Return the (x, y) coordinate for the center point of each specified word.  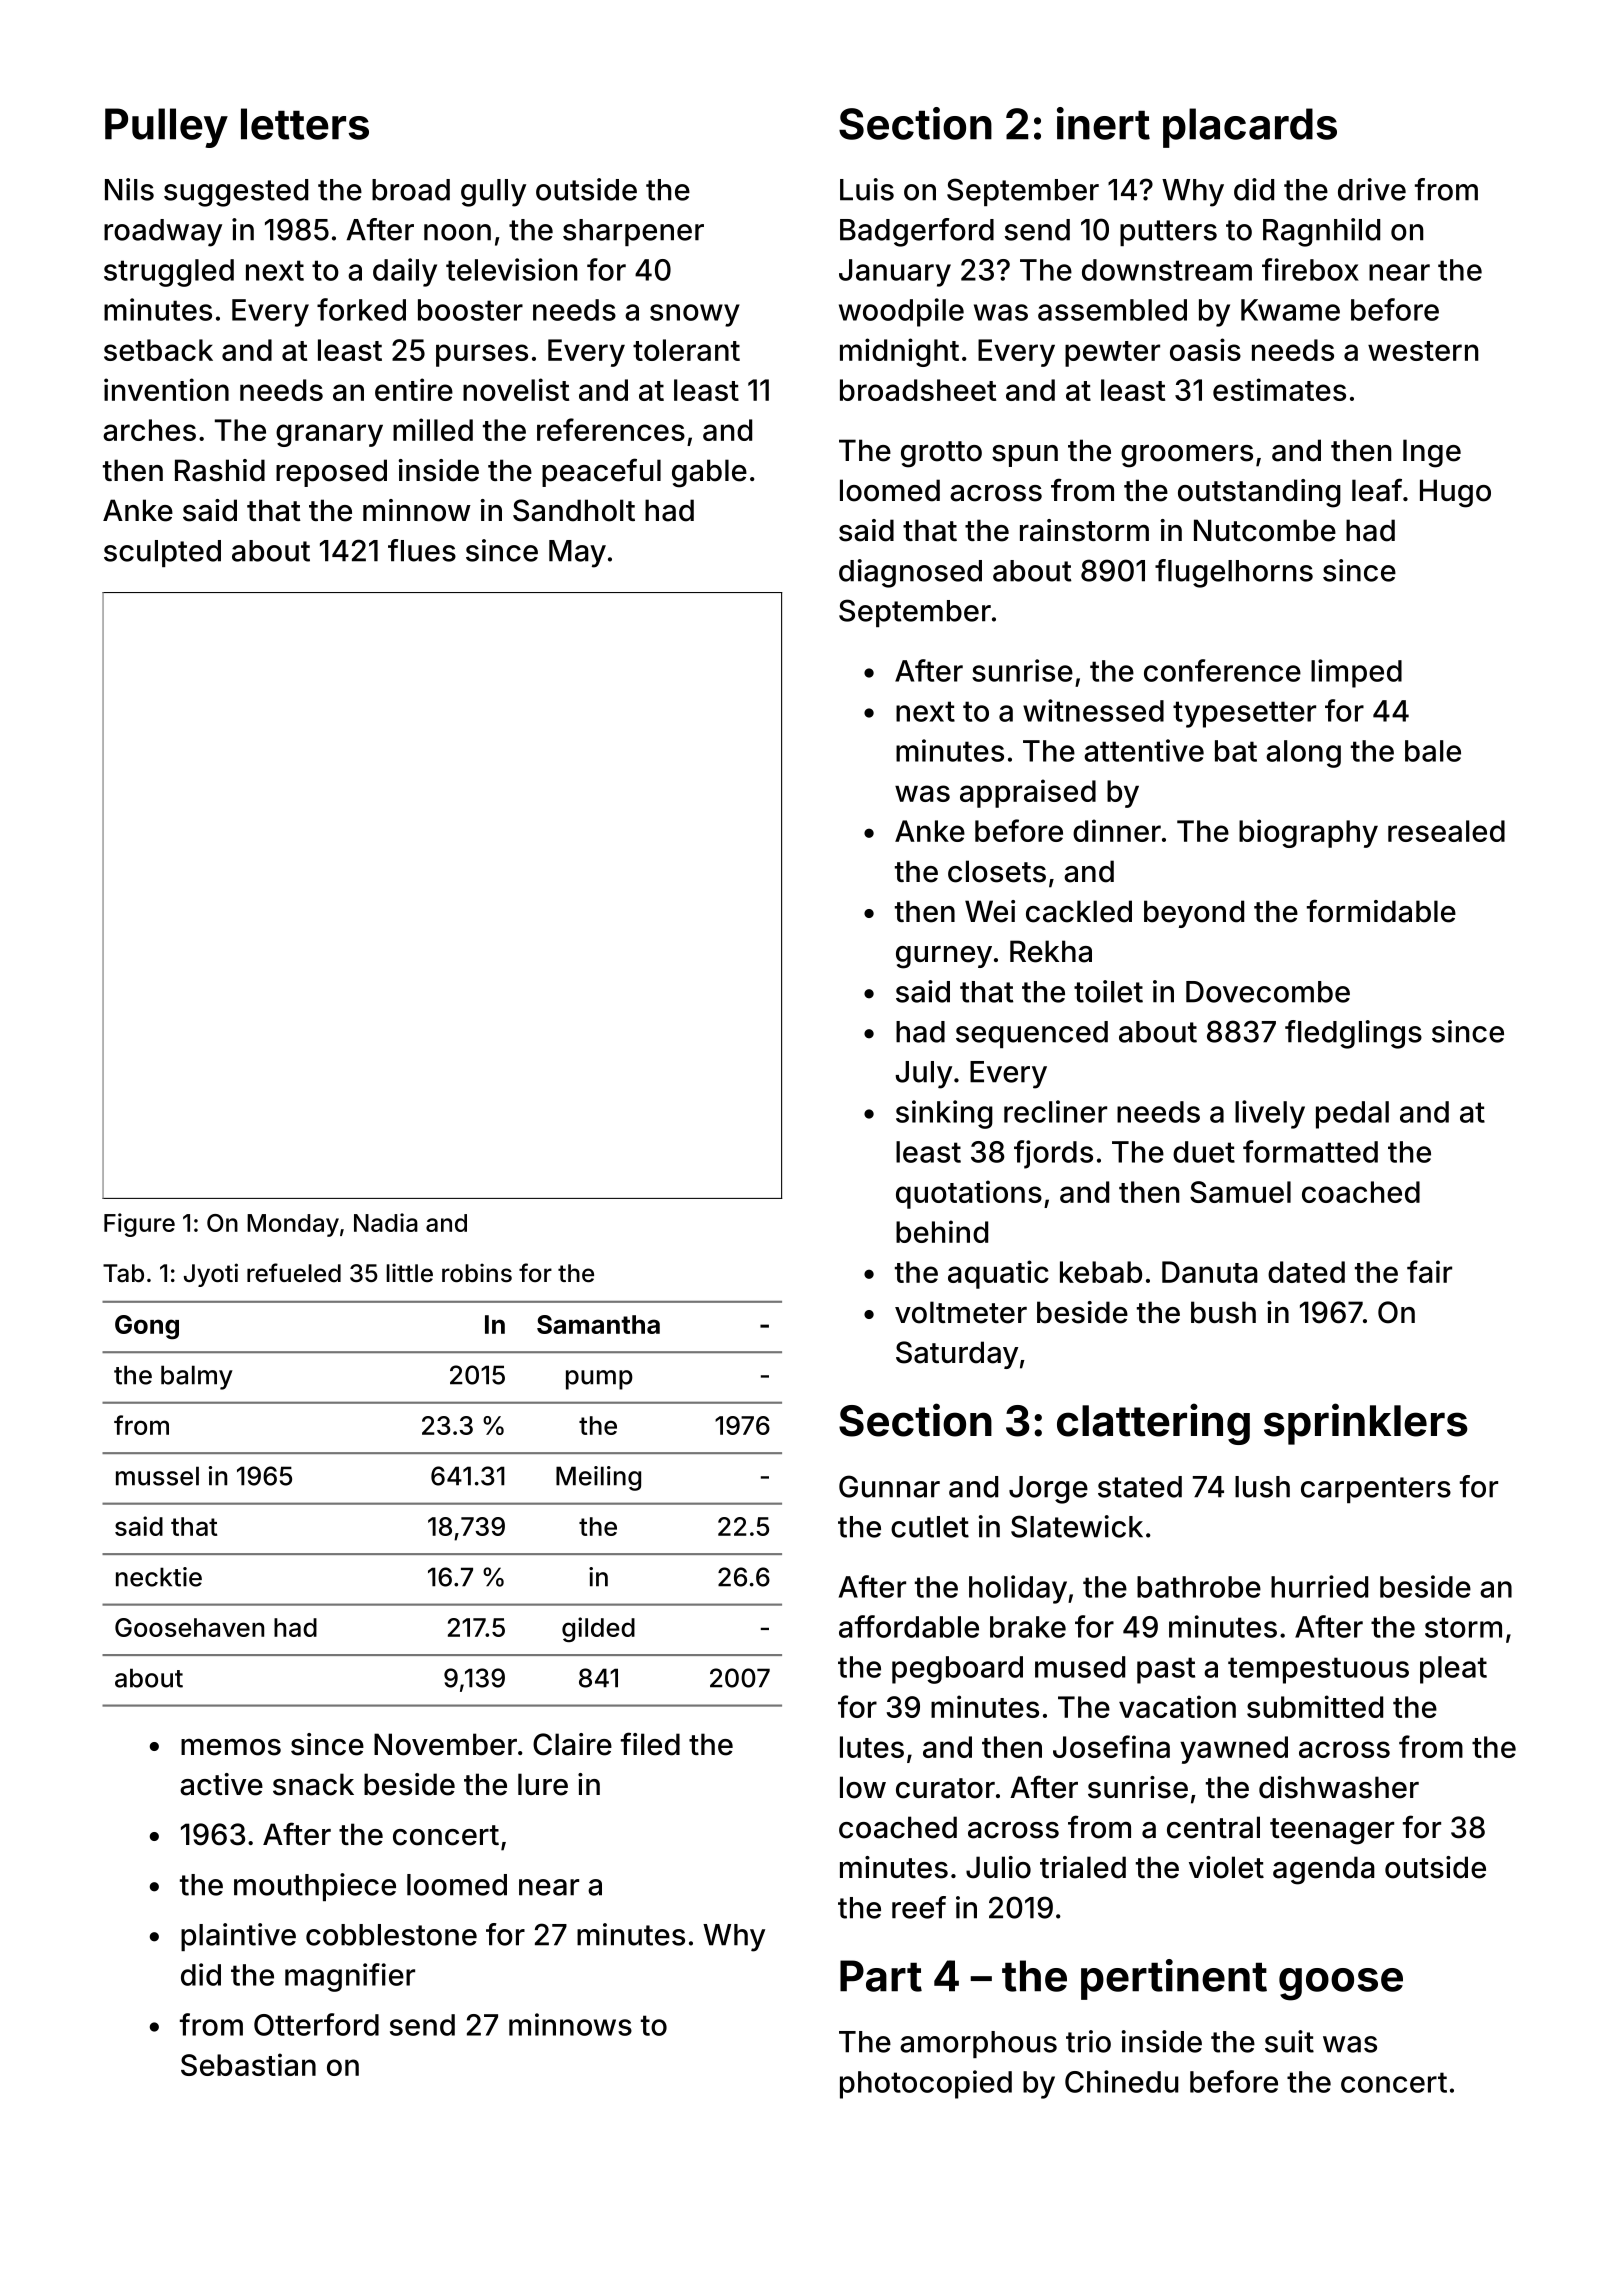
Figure (139, 1225)
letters (305, 124)
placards (1250, 128)
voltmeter (961, 1312)
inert (1103, 123)
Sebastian (248, 2064)
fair (1429, 1271)
